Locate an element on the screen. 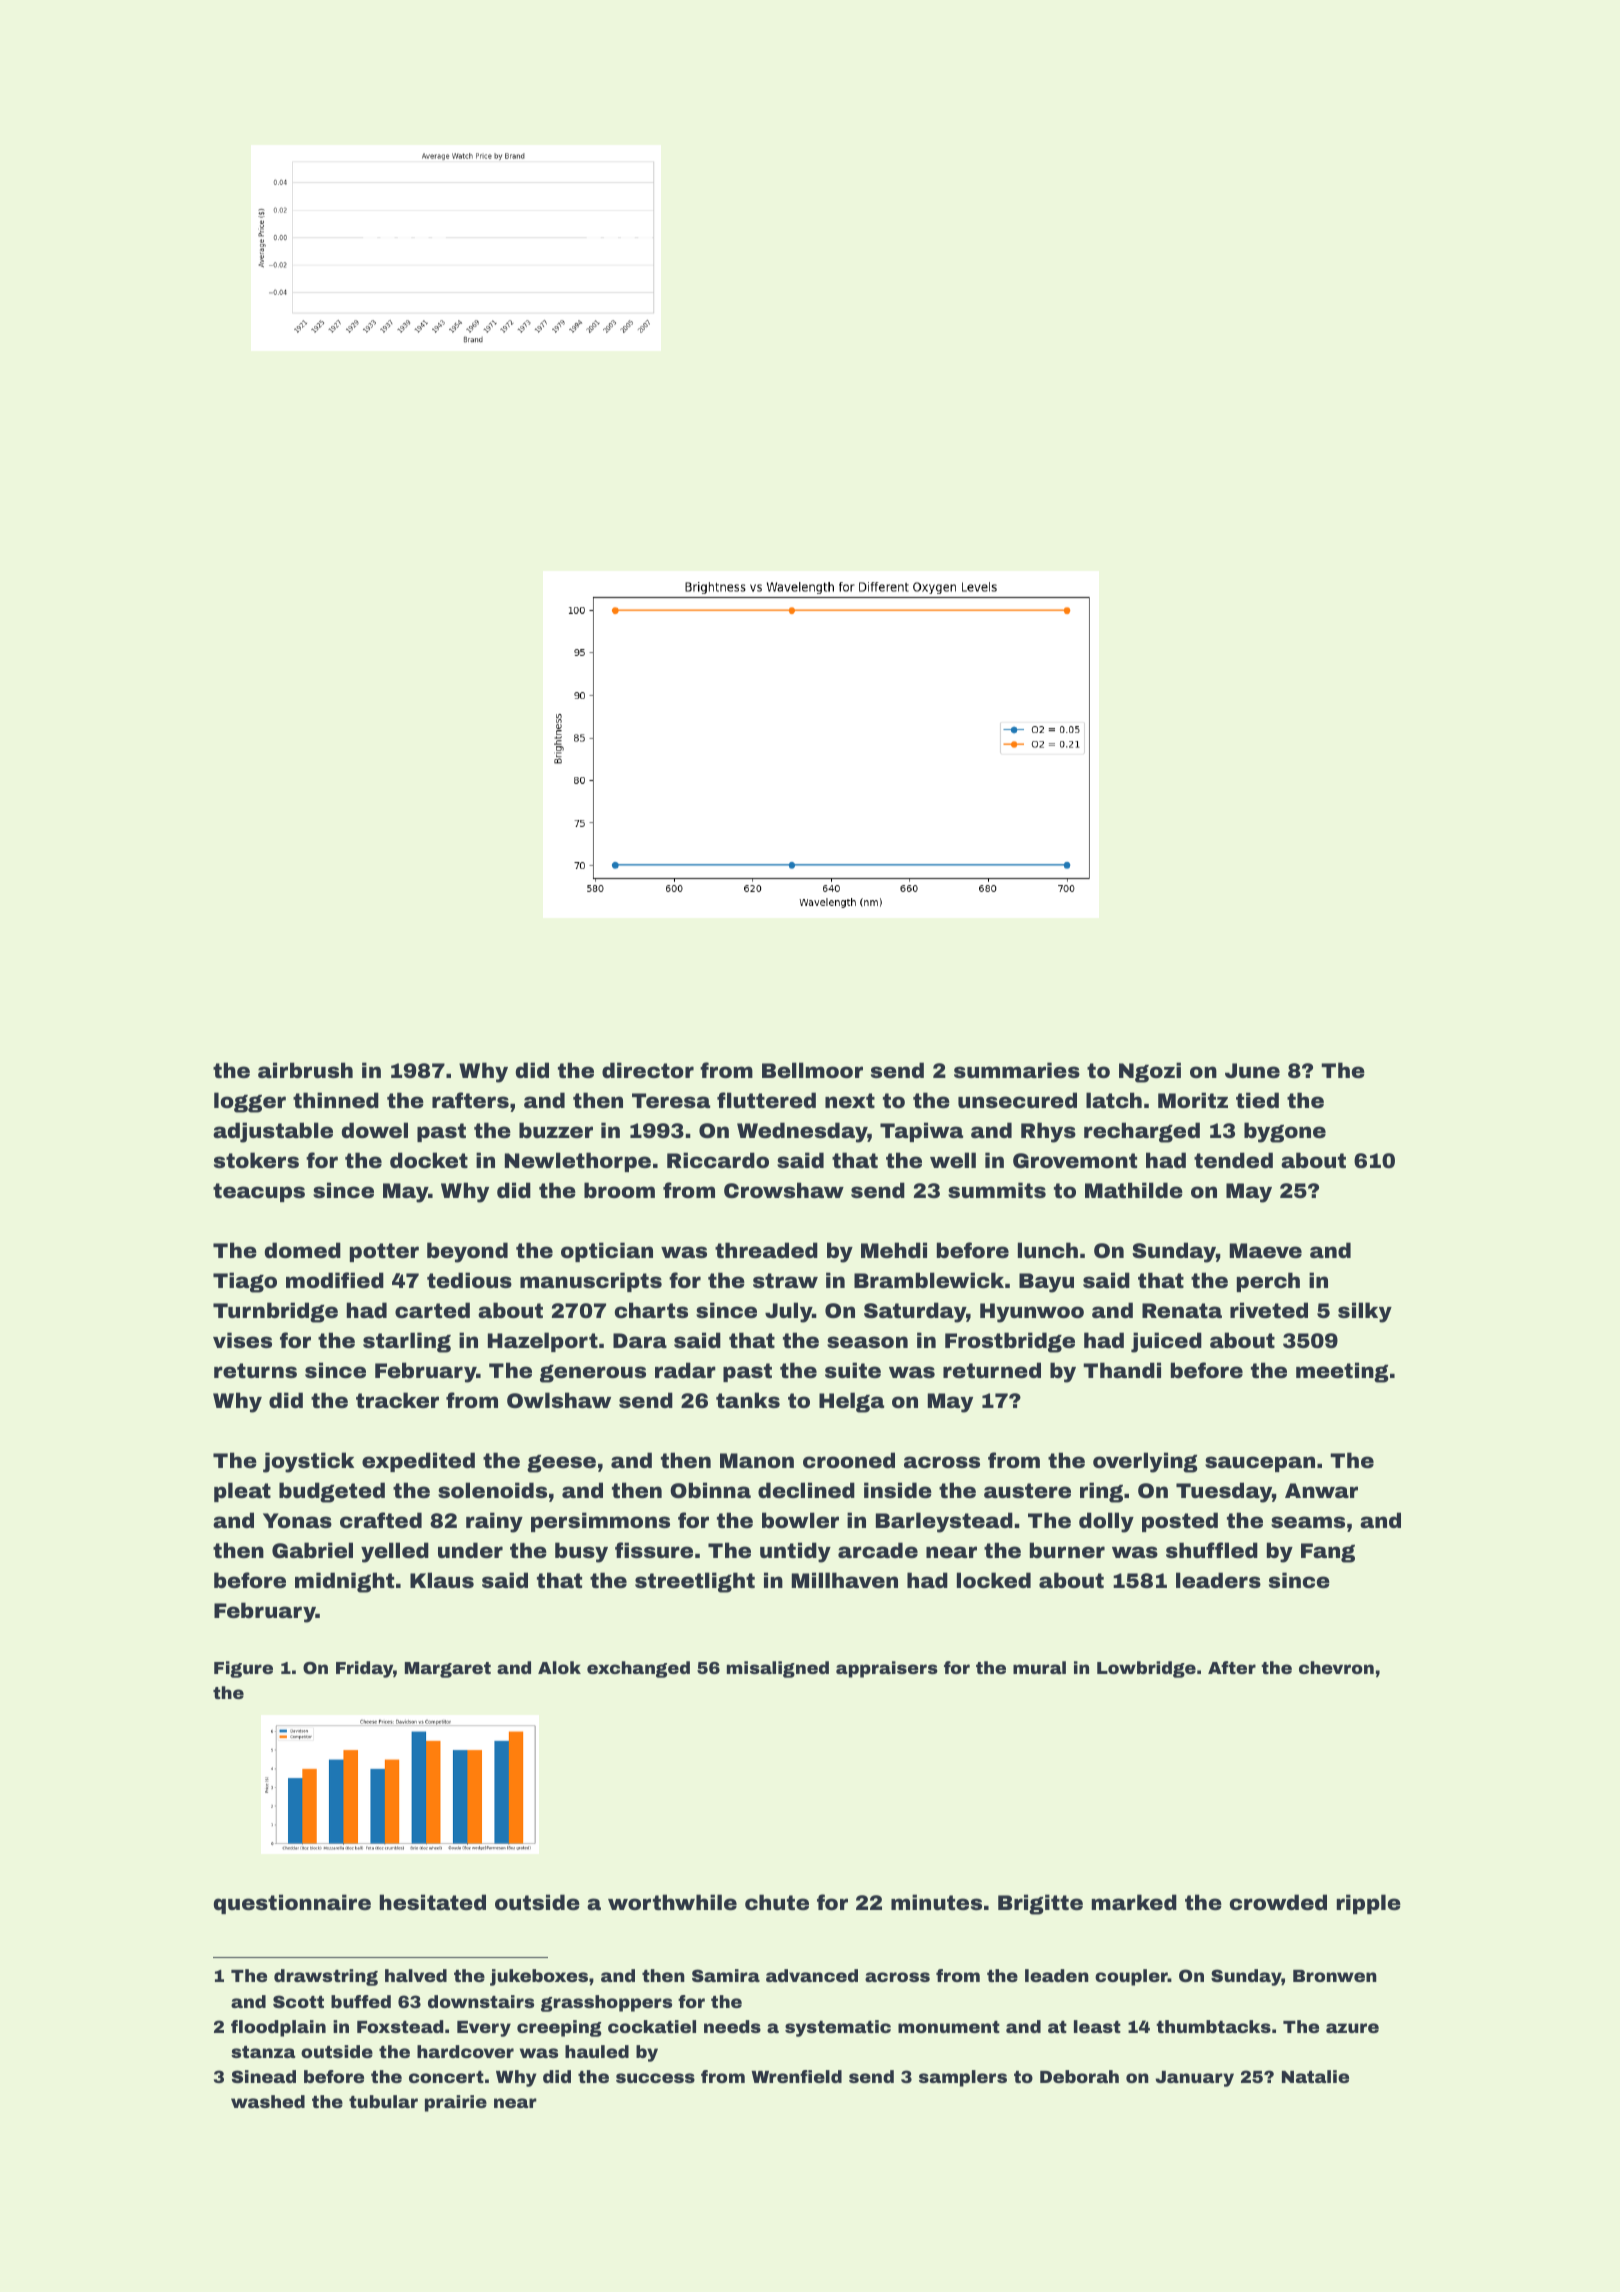 The width and height of the screenshot is (1620, 2292). midnight is located at coordinates (344, 1582).
